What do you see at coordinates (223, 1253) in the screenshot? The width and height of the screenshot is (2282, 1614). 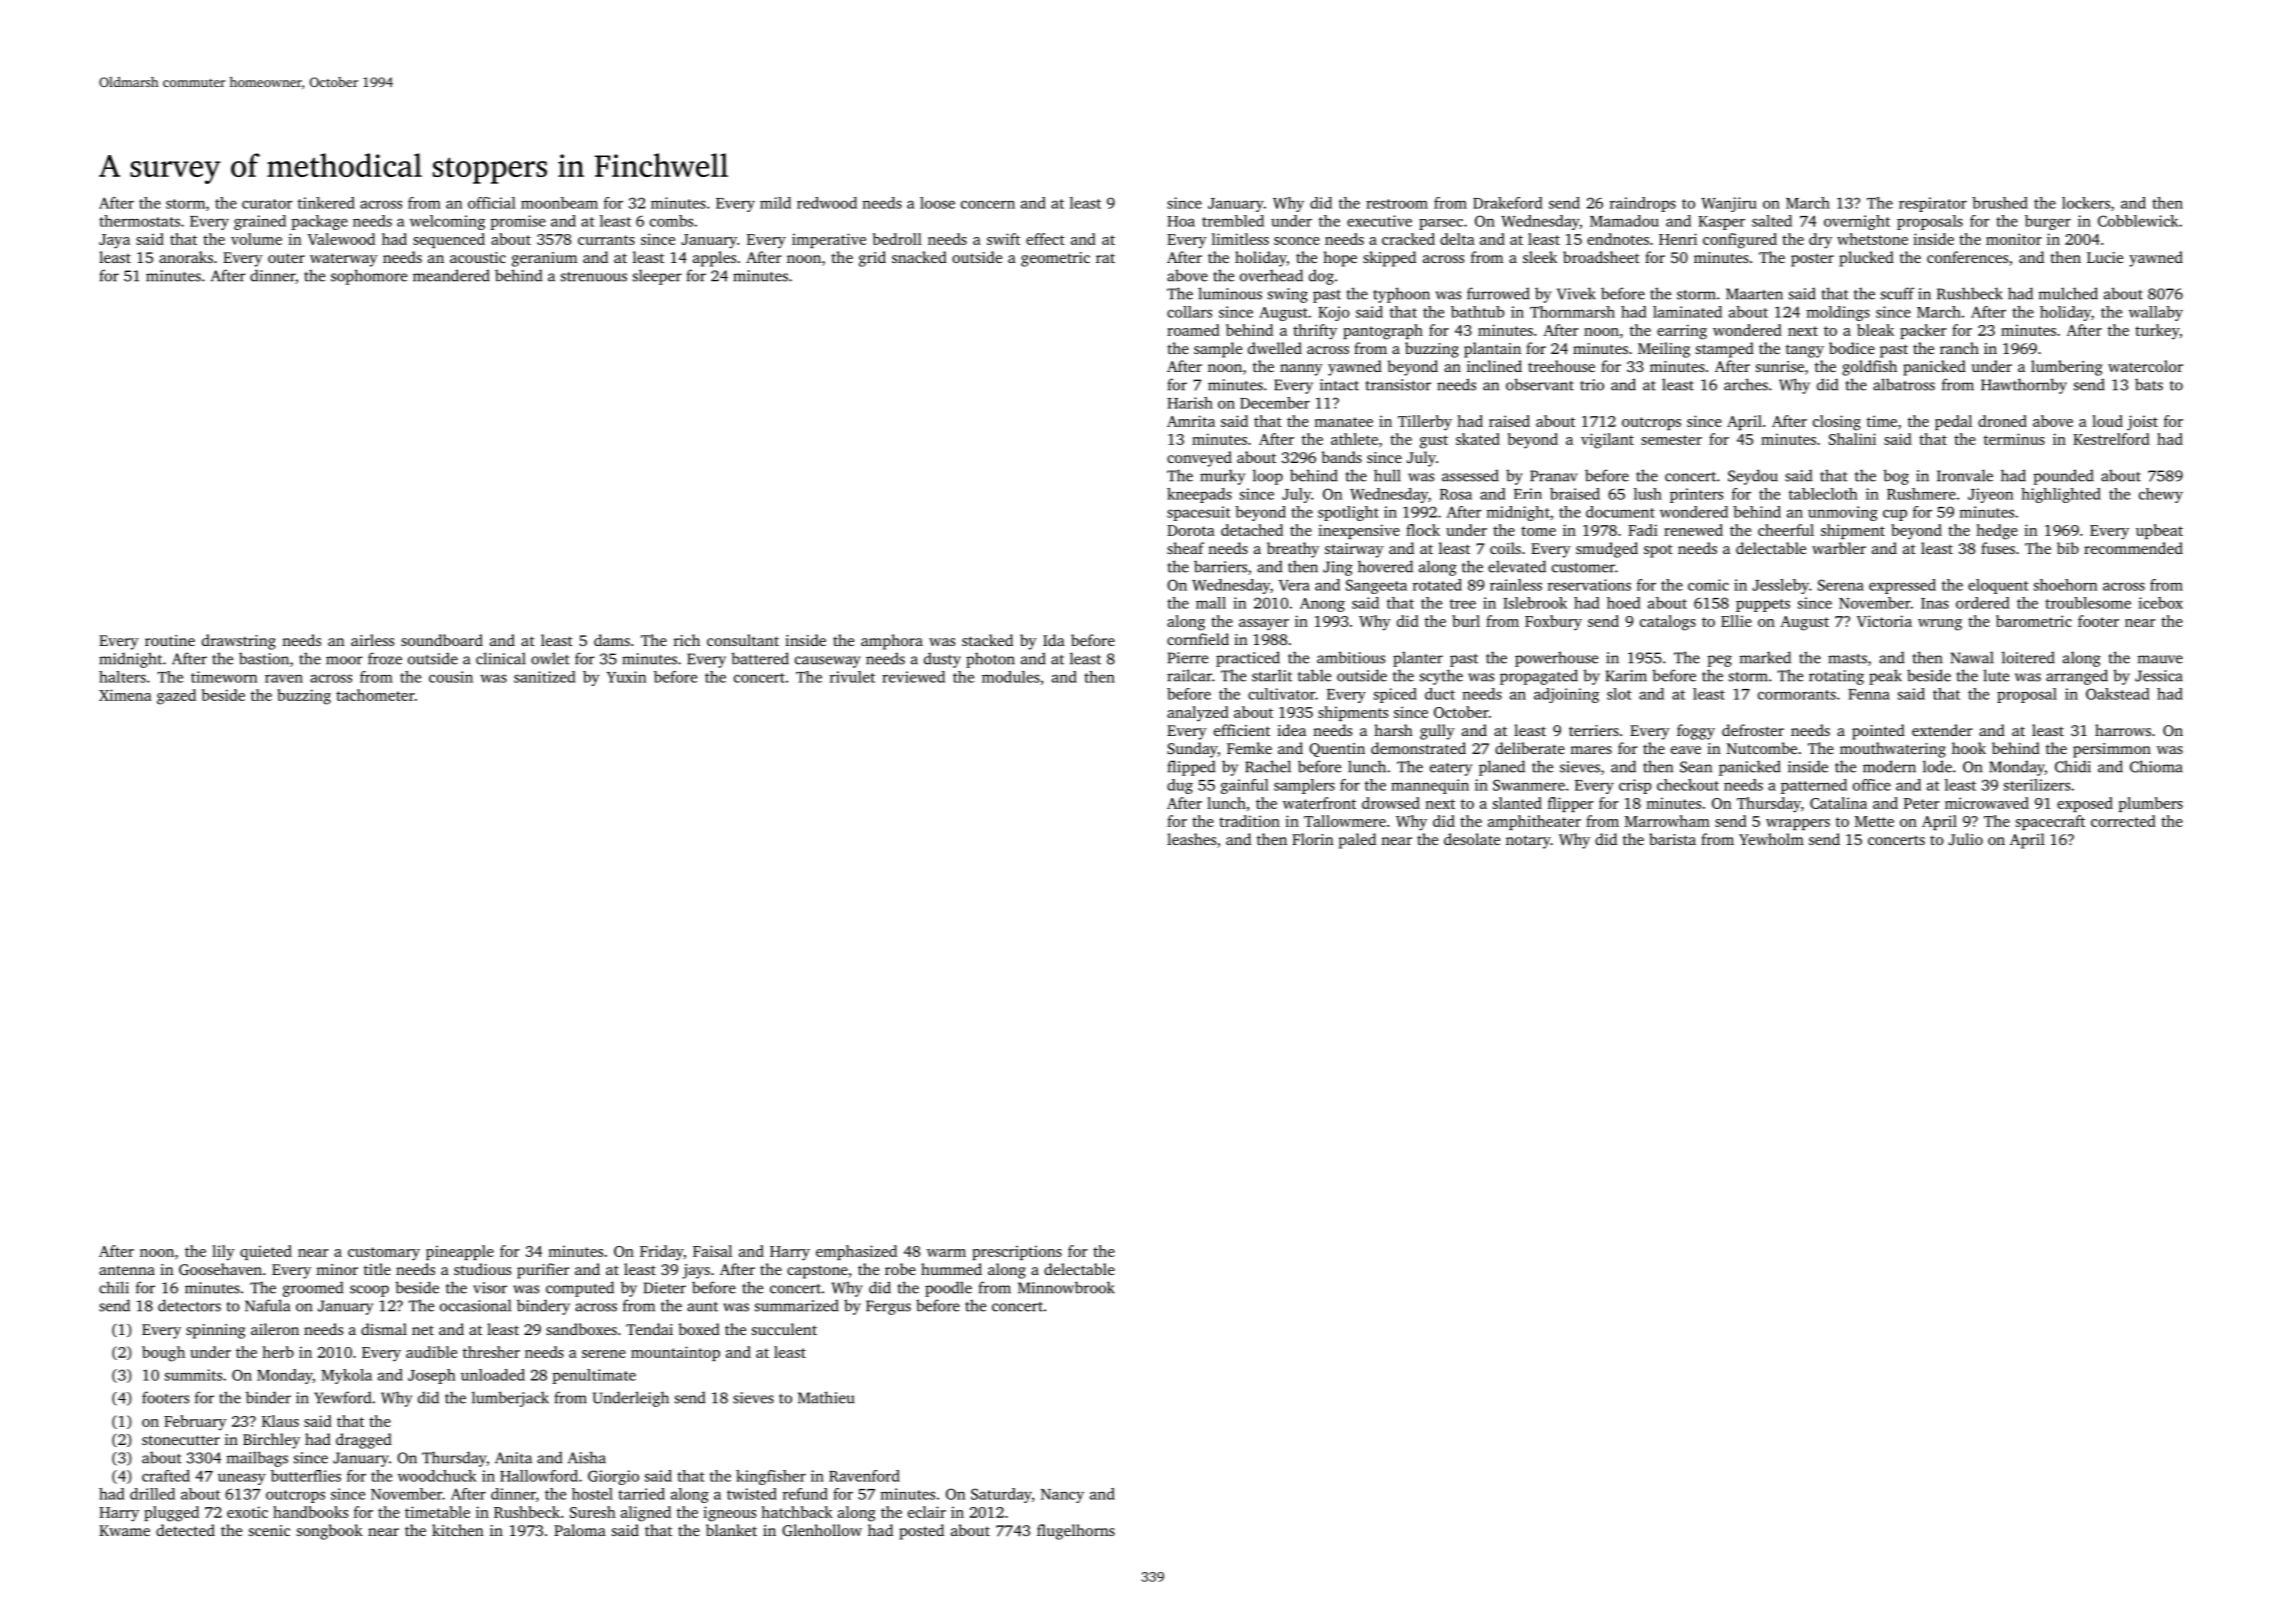 I see `lily` at bounding box center [223, 1253].
